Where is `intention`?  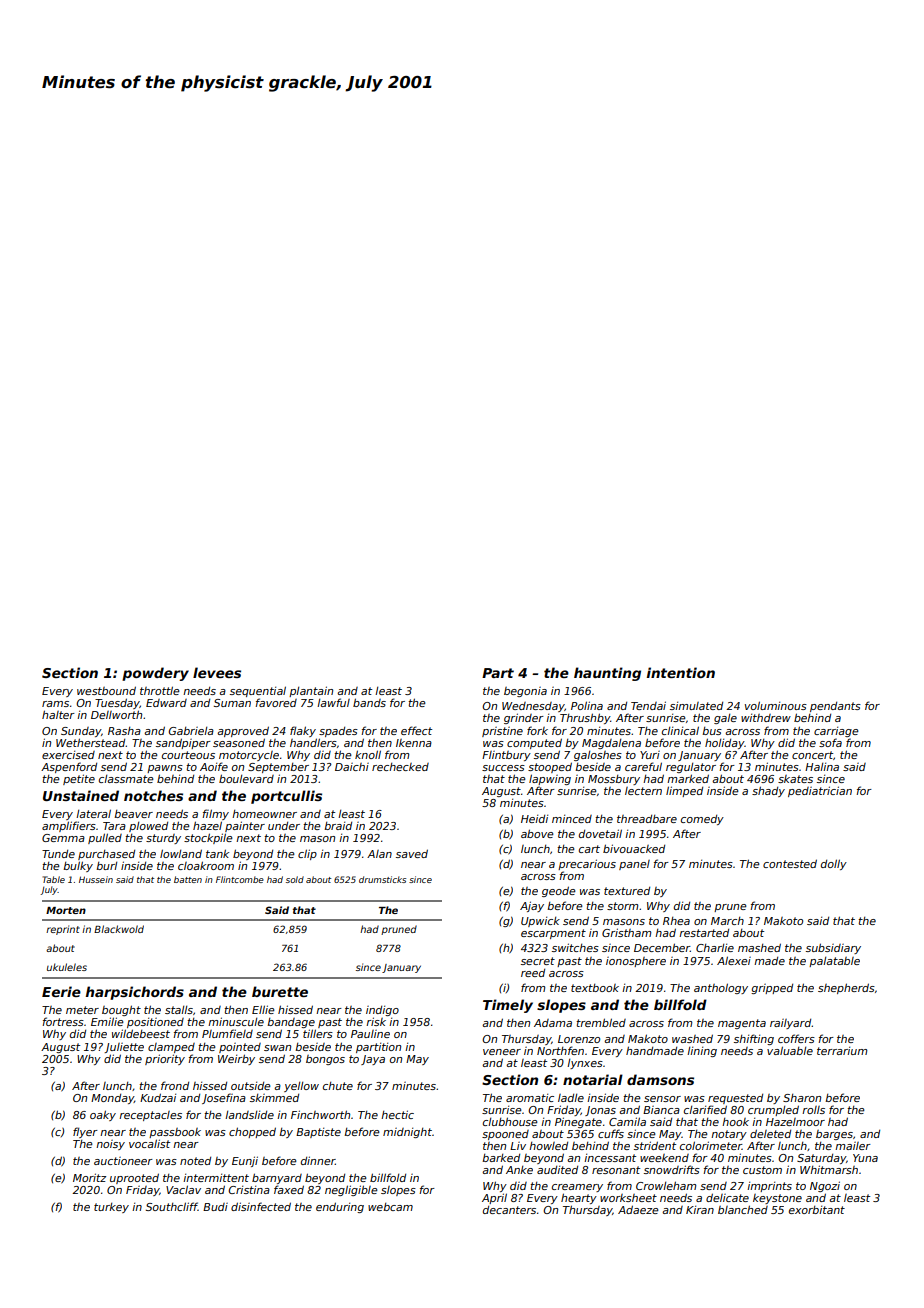 intention is located at coordinates (681, 672).
